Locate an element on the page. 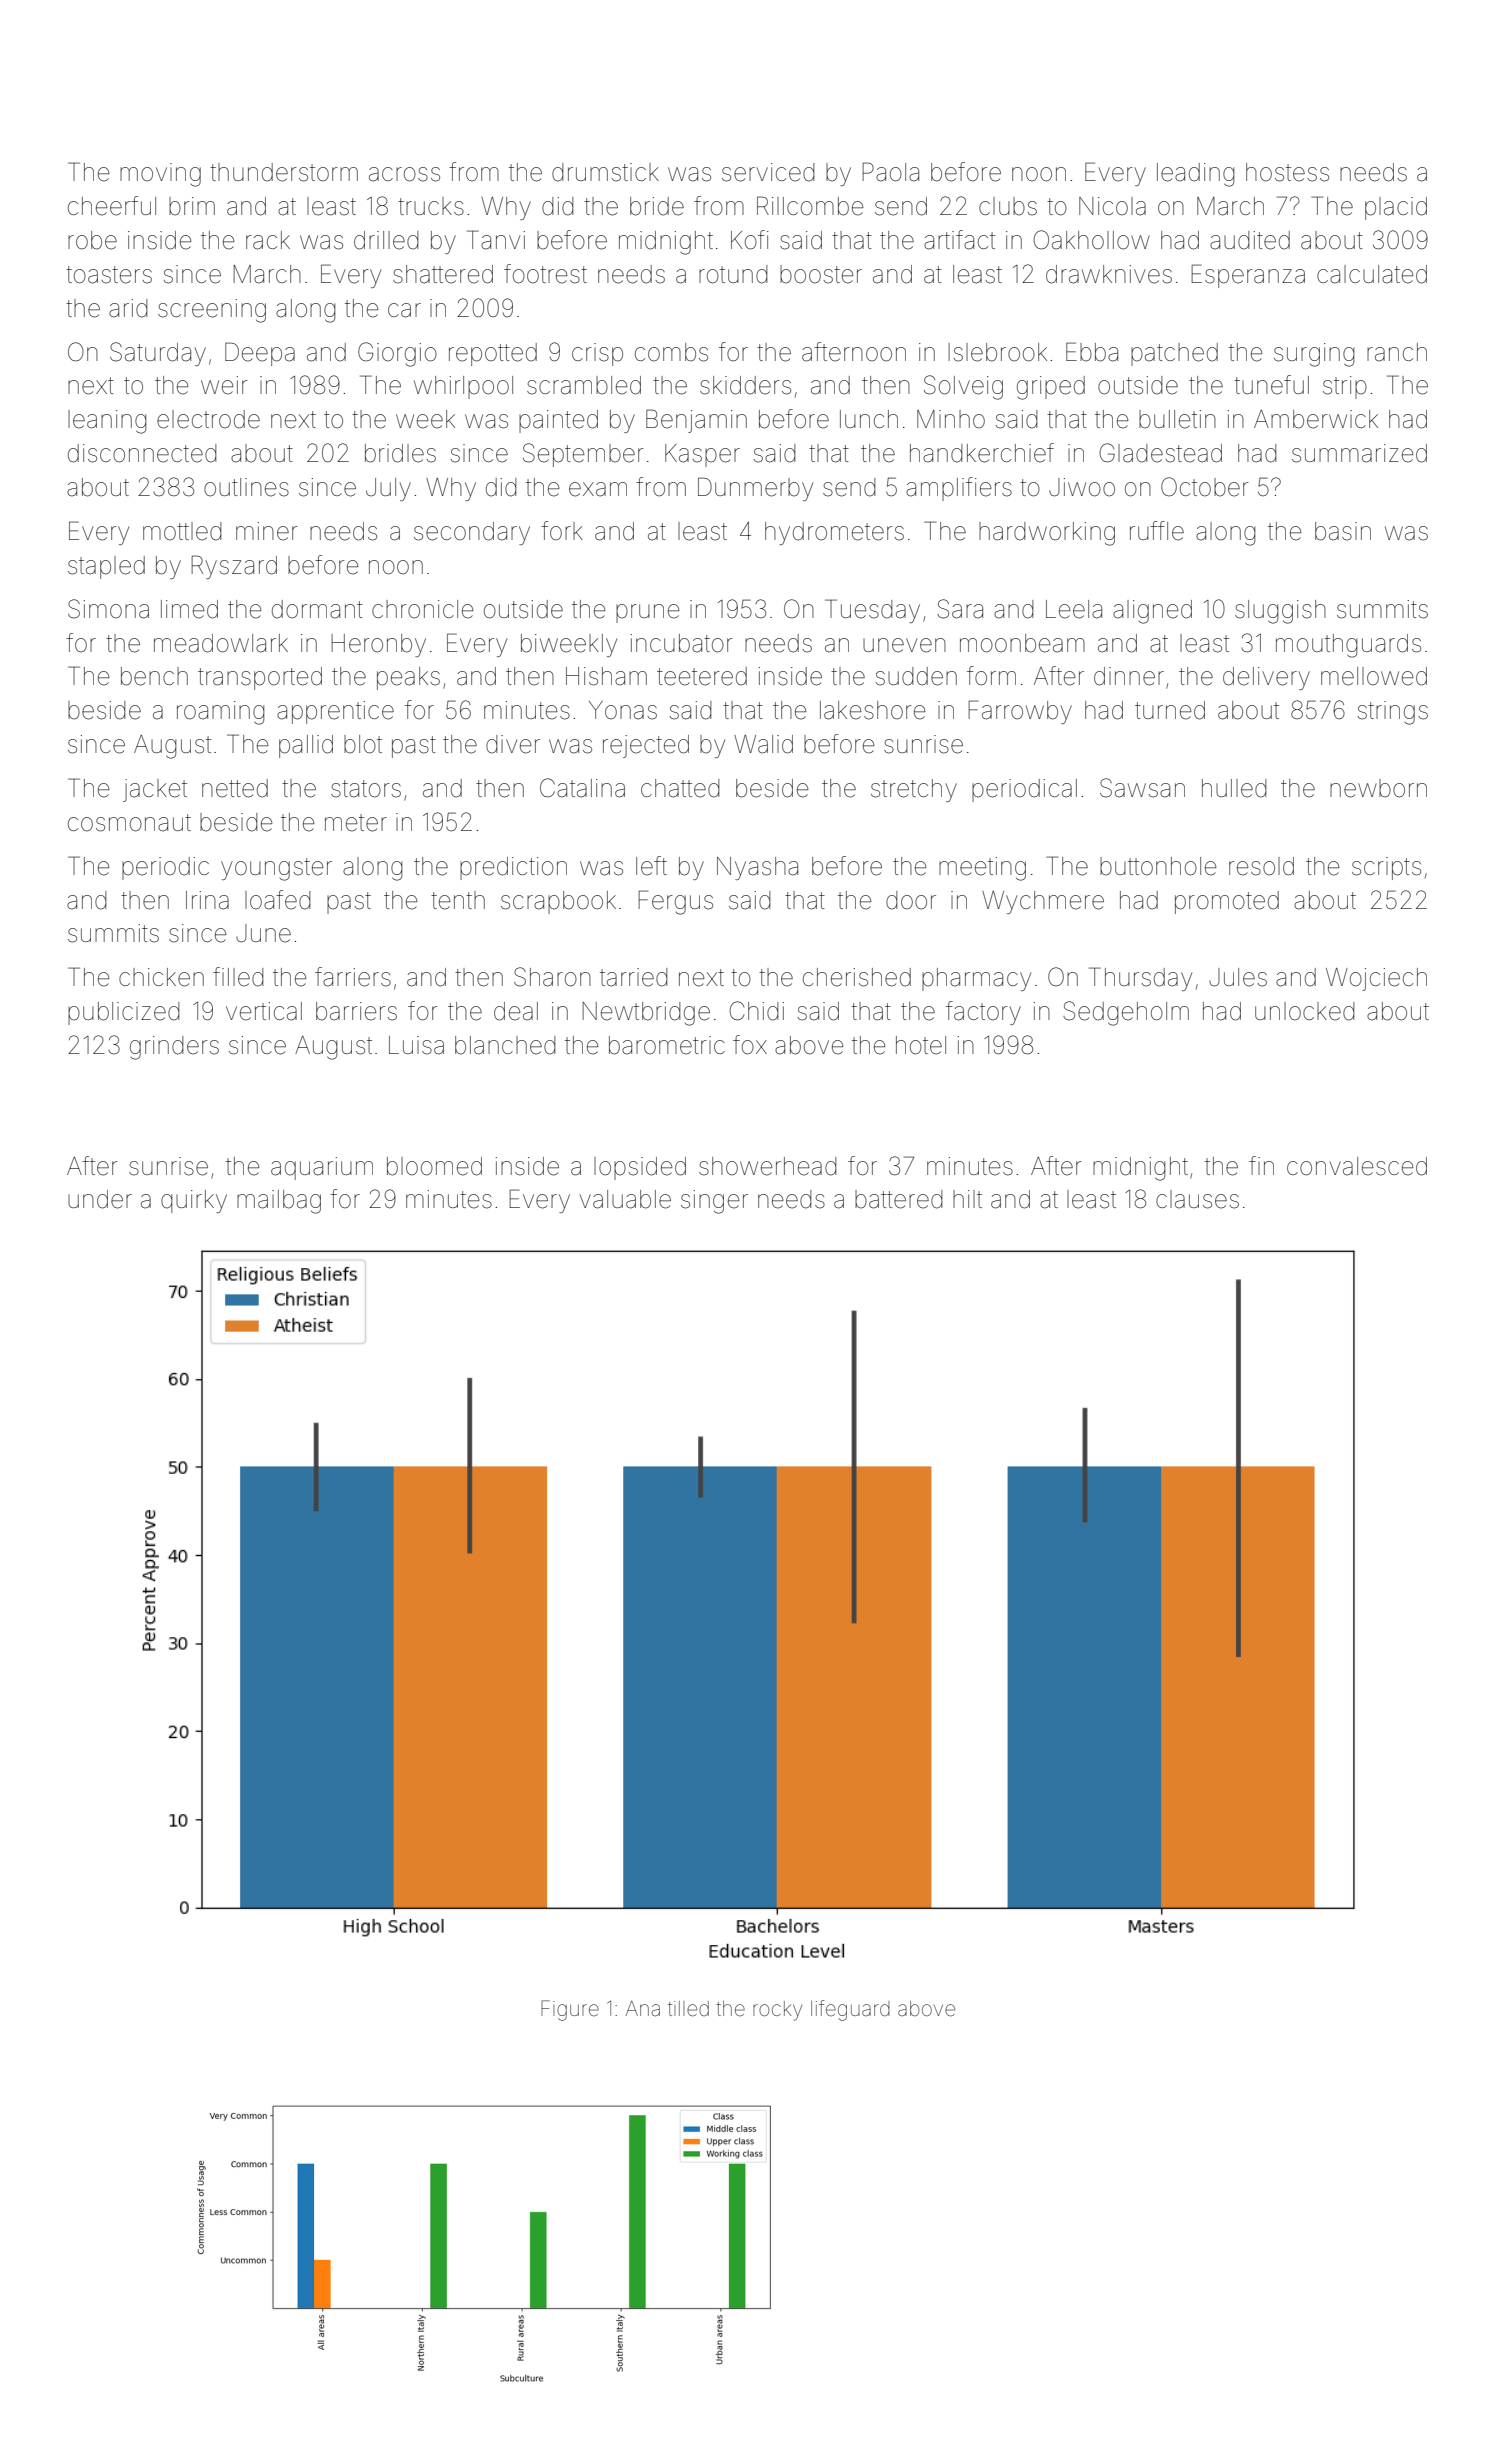 The image size is (1496, 2464). leading is located at coordinates (1195, 175).
